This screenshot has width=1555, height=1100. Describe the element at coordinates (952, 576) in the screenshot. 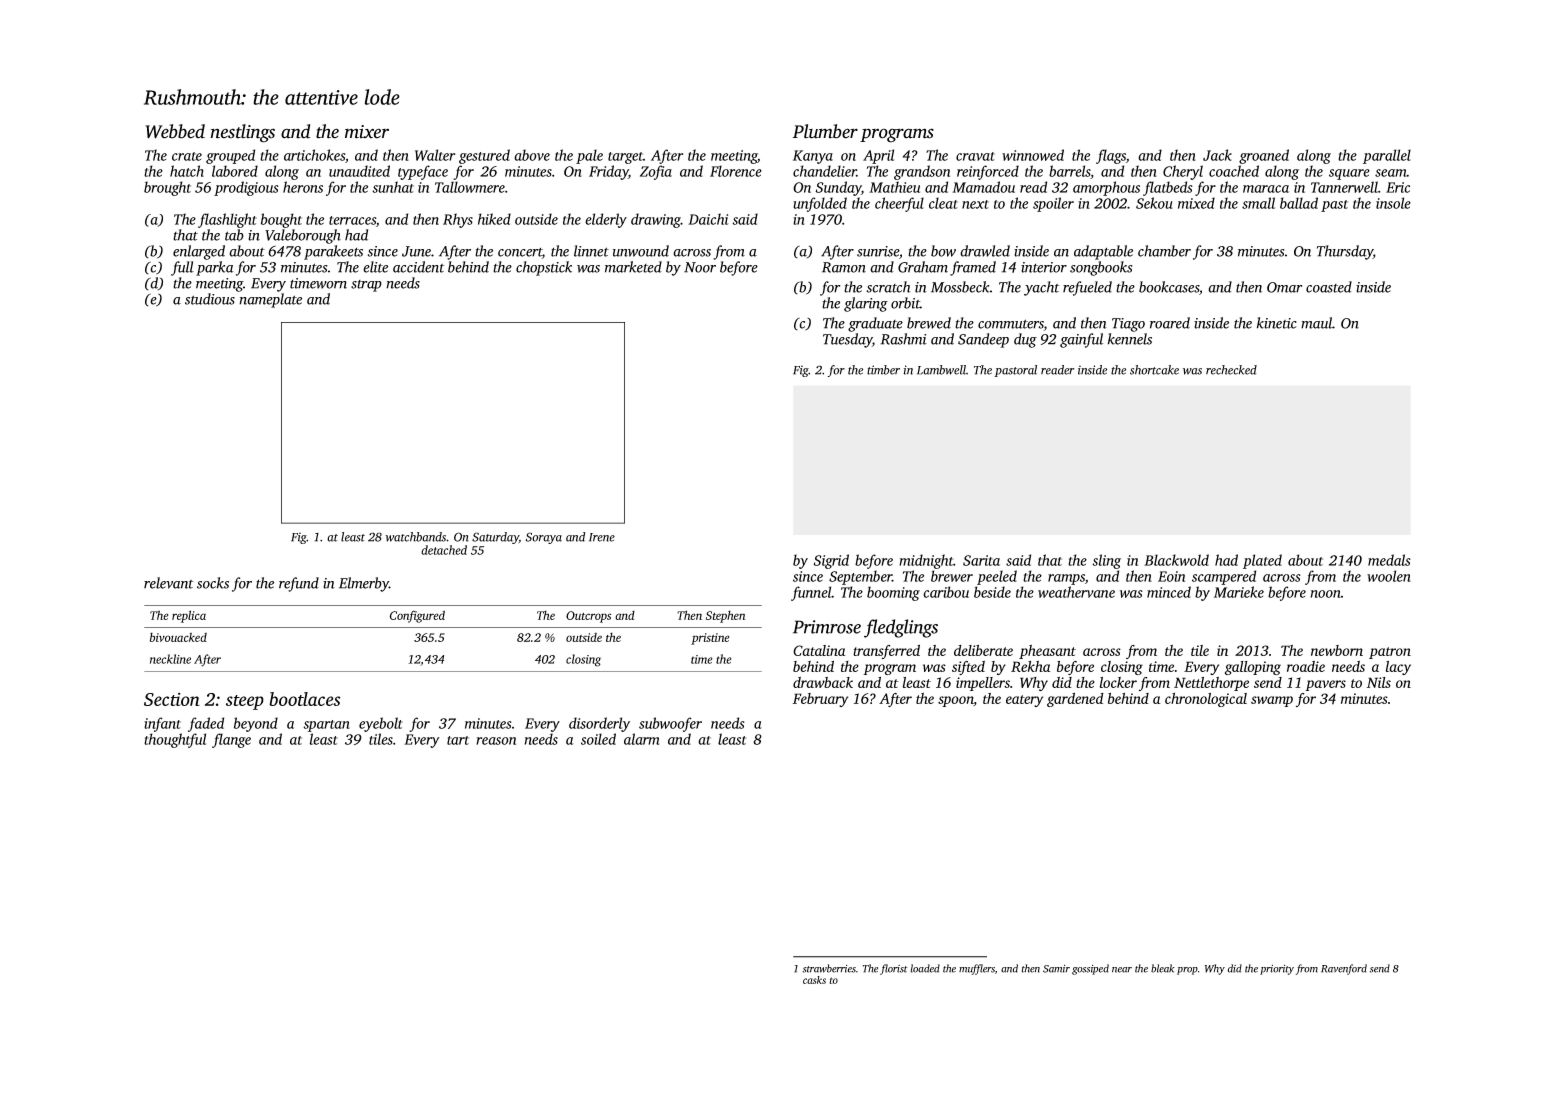

I see `brewer` at that location.
